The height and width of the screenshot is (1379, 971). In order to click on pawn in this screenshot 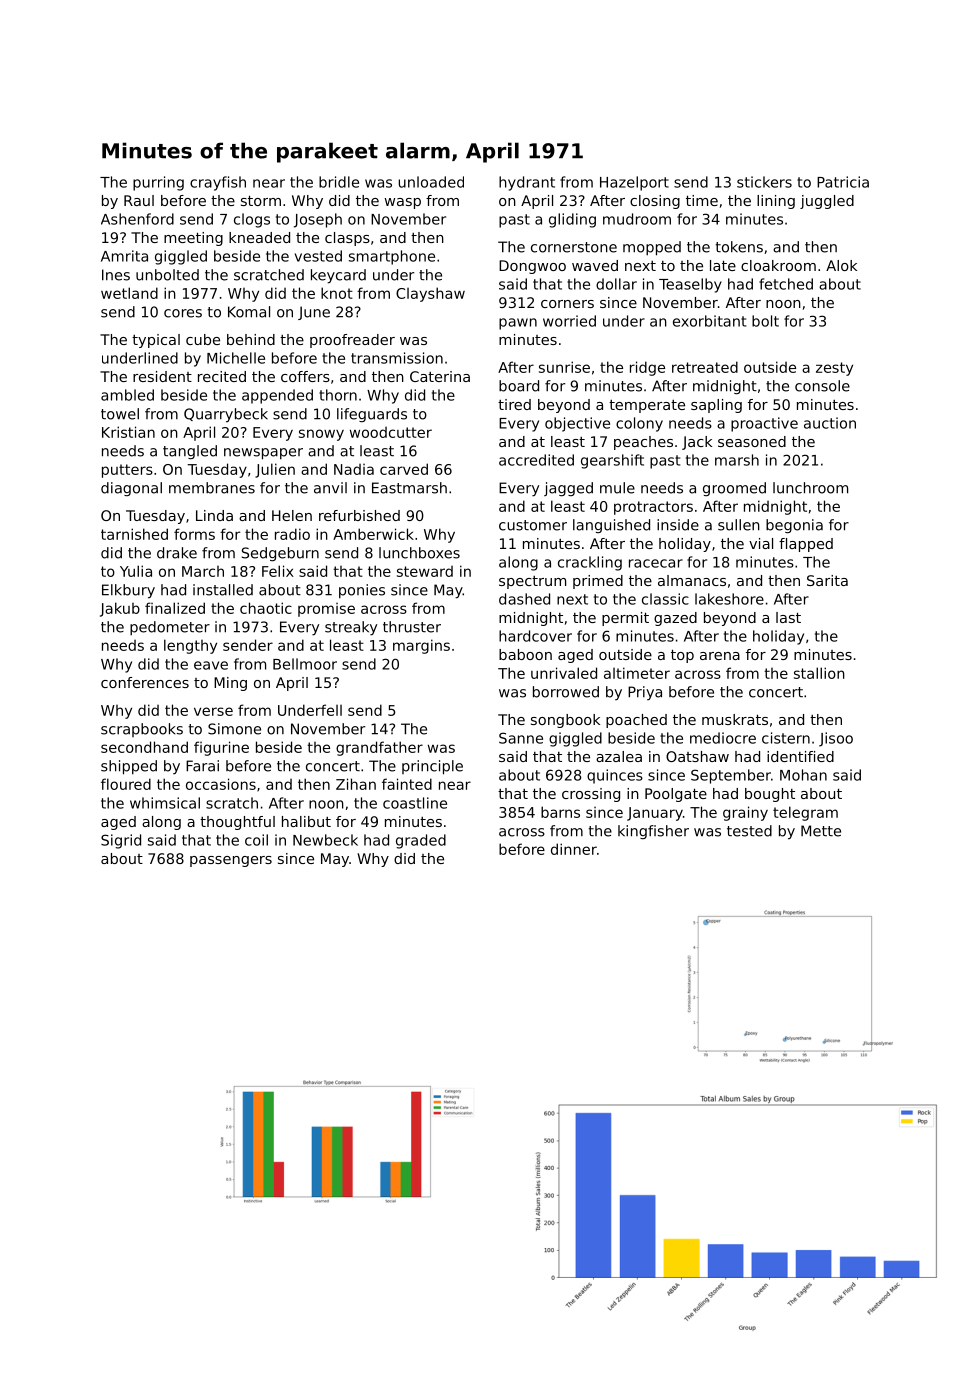, I will do `click(518, 324)`.
